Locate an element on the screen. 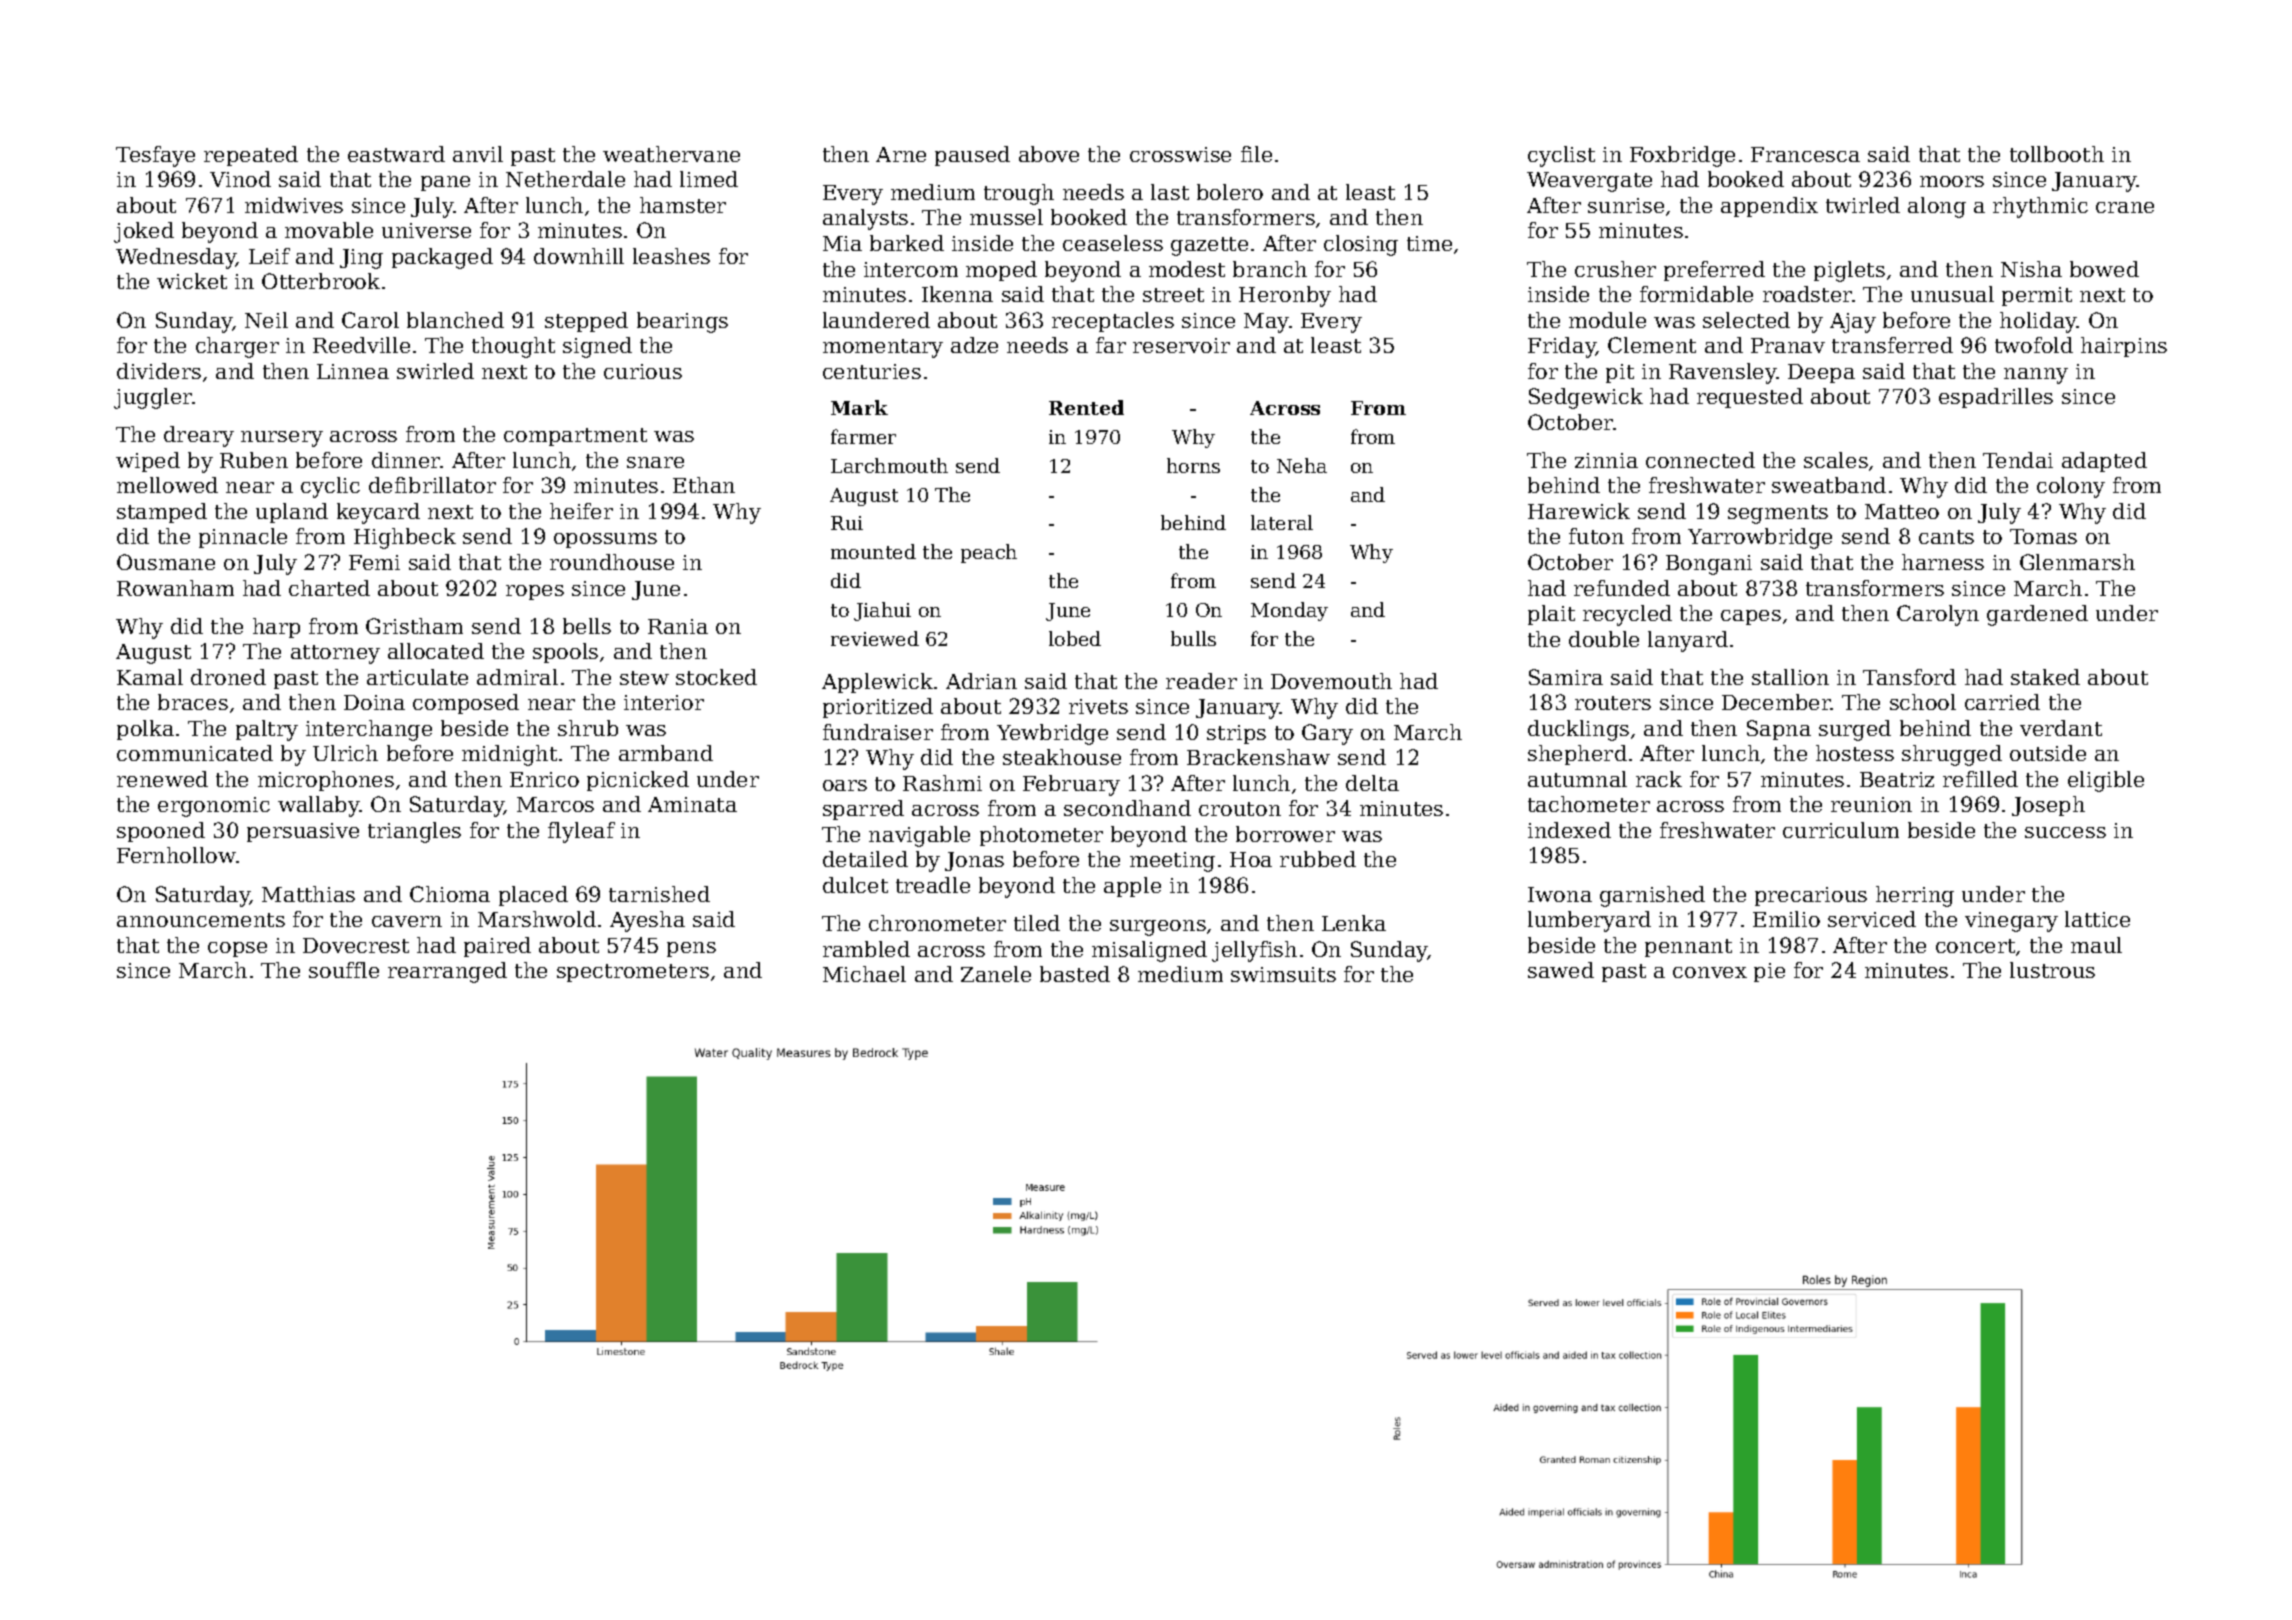 The width and height of the screenshot is (2292, 1620). Michael is located at coordinates (864, 974).
